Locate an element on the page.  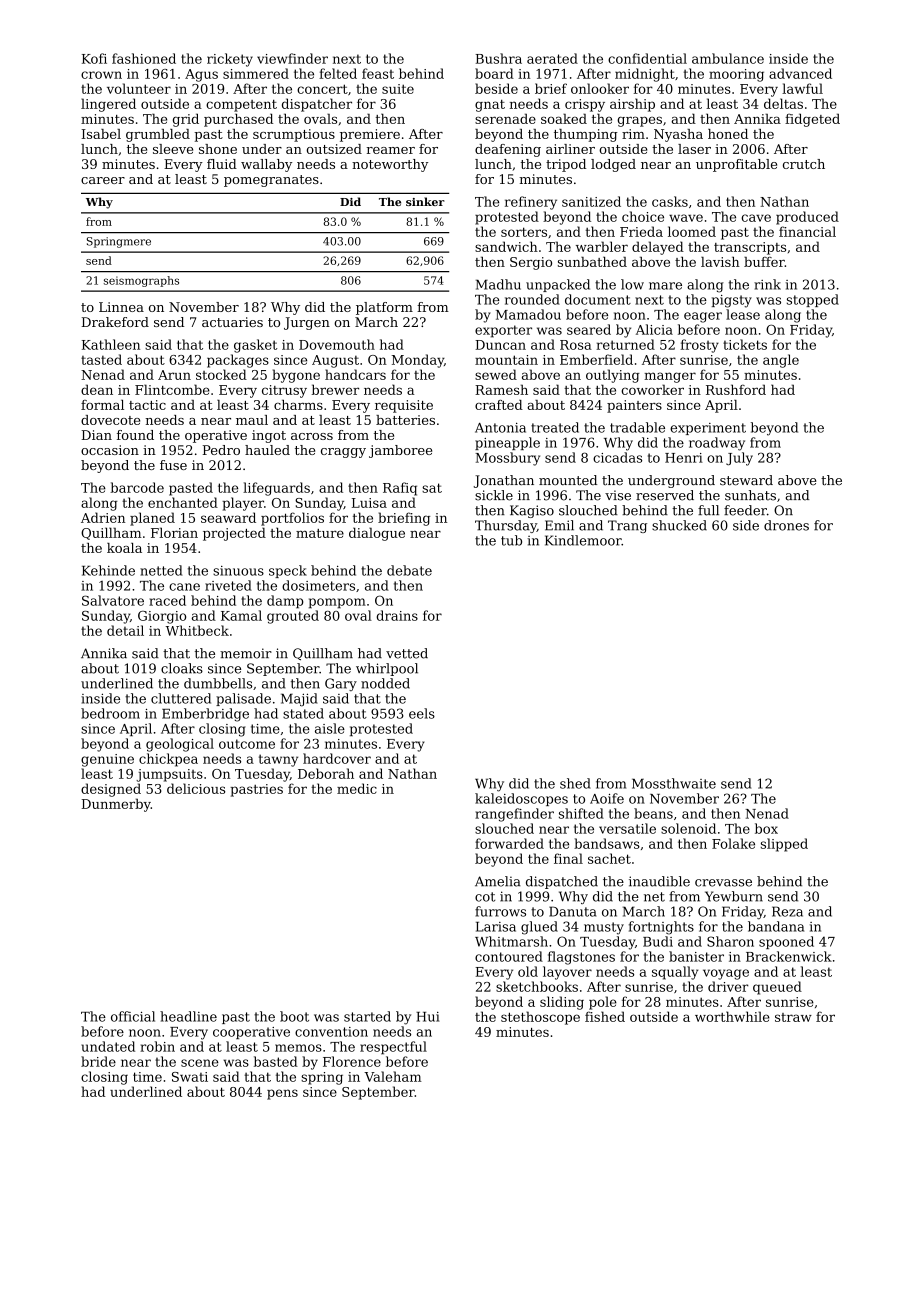
boot is located at coordinates (294, 1016).
